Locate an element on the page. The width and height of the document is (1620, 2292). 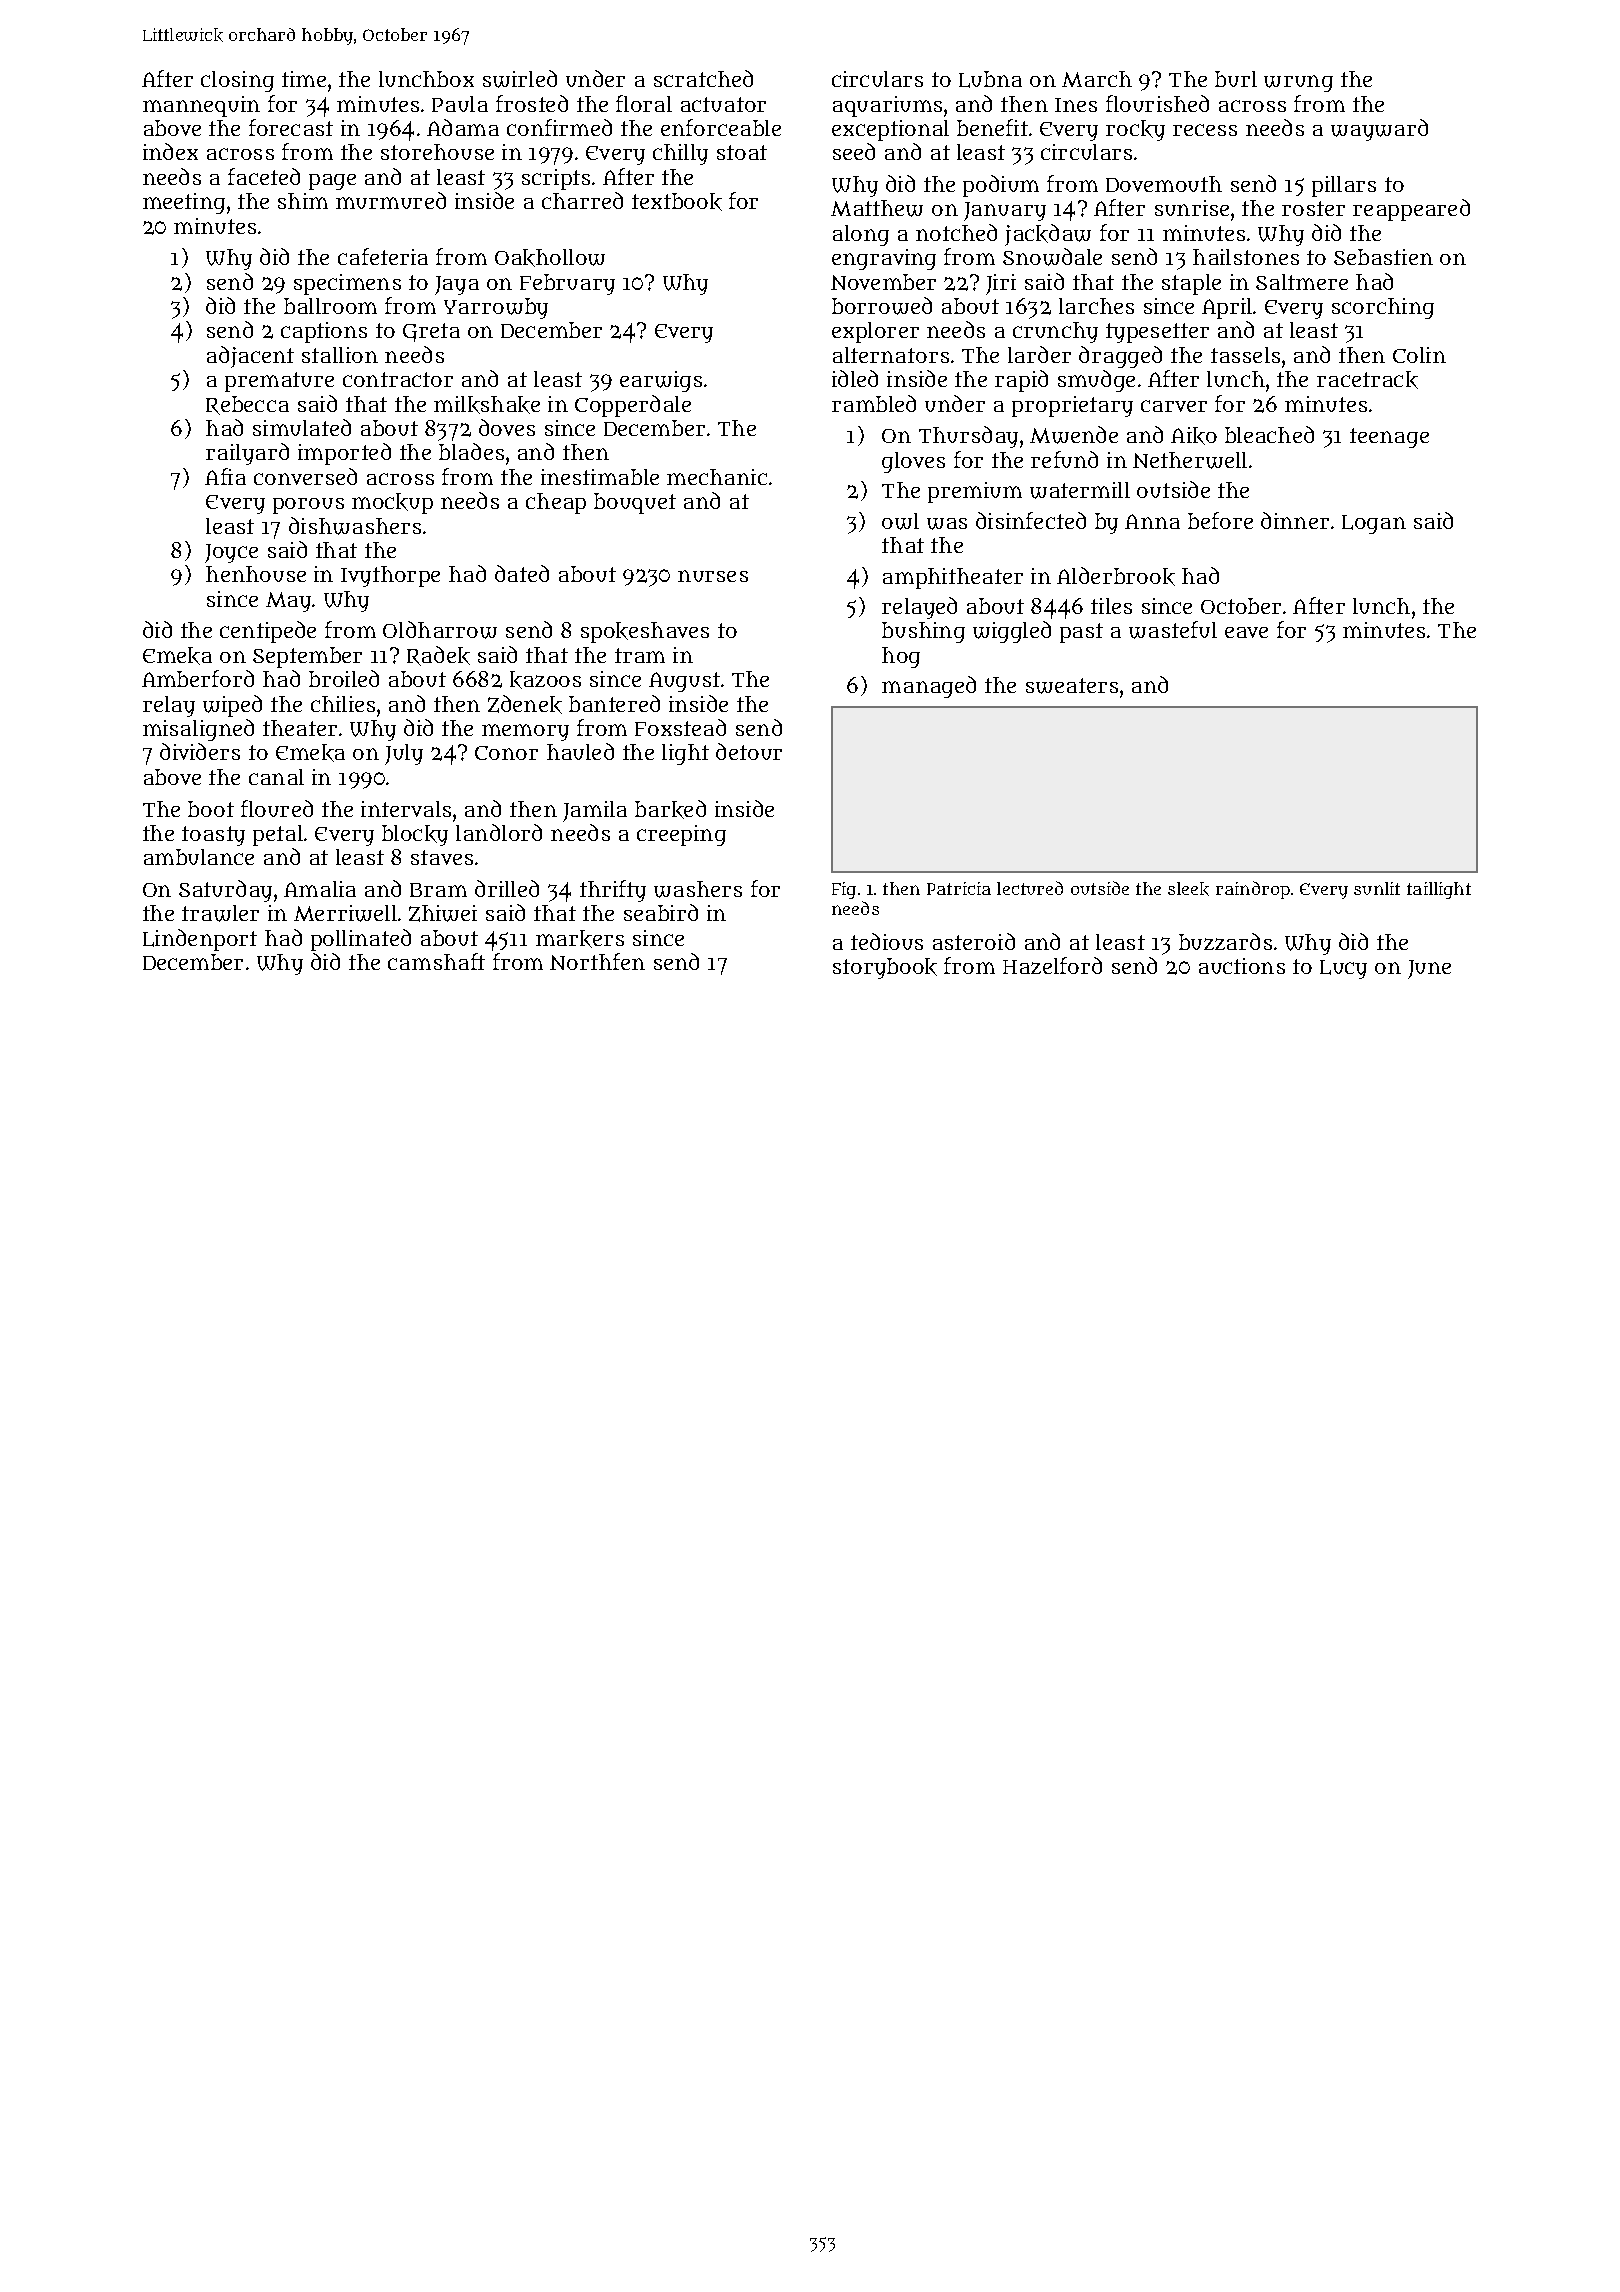
camshaft is located at coordinates (436, 961).
